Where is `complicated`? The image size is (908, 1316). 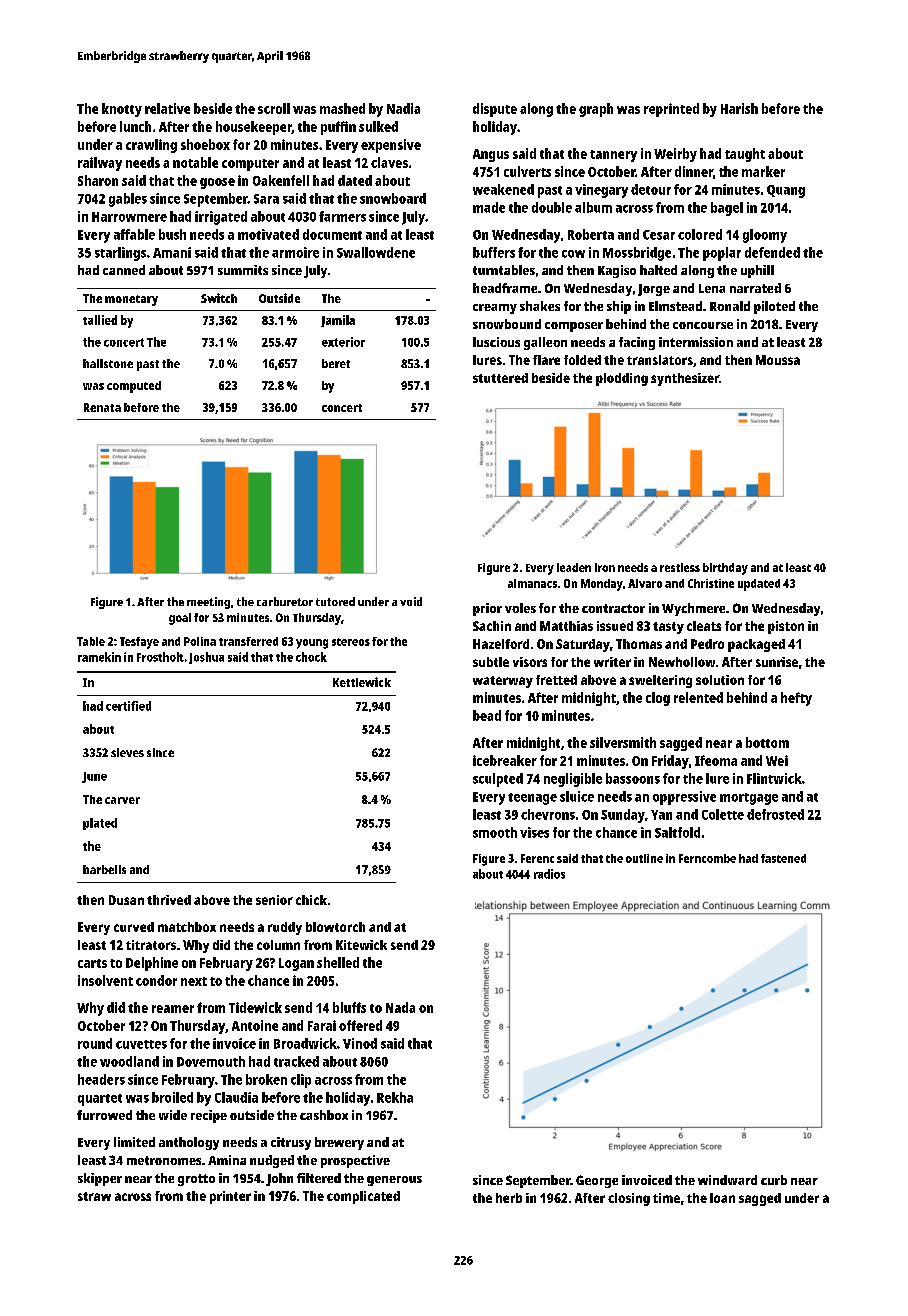 complicated is located at coordinates (363, 1197).
